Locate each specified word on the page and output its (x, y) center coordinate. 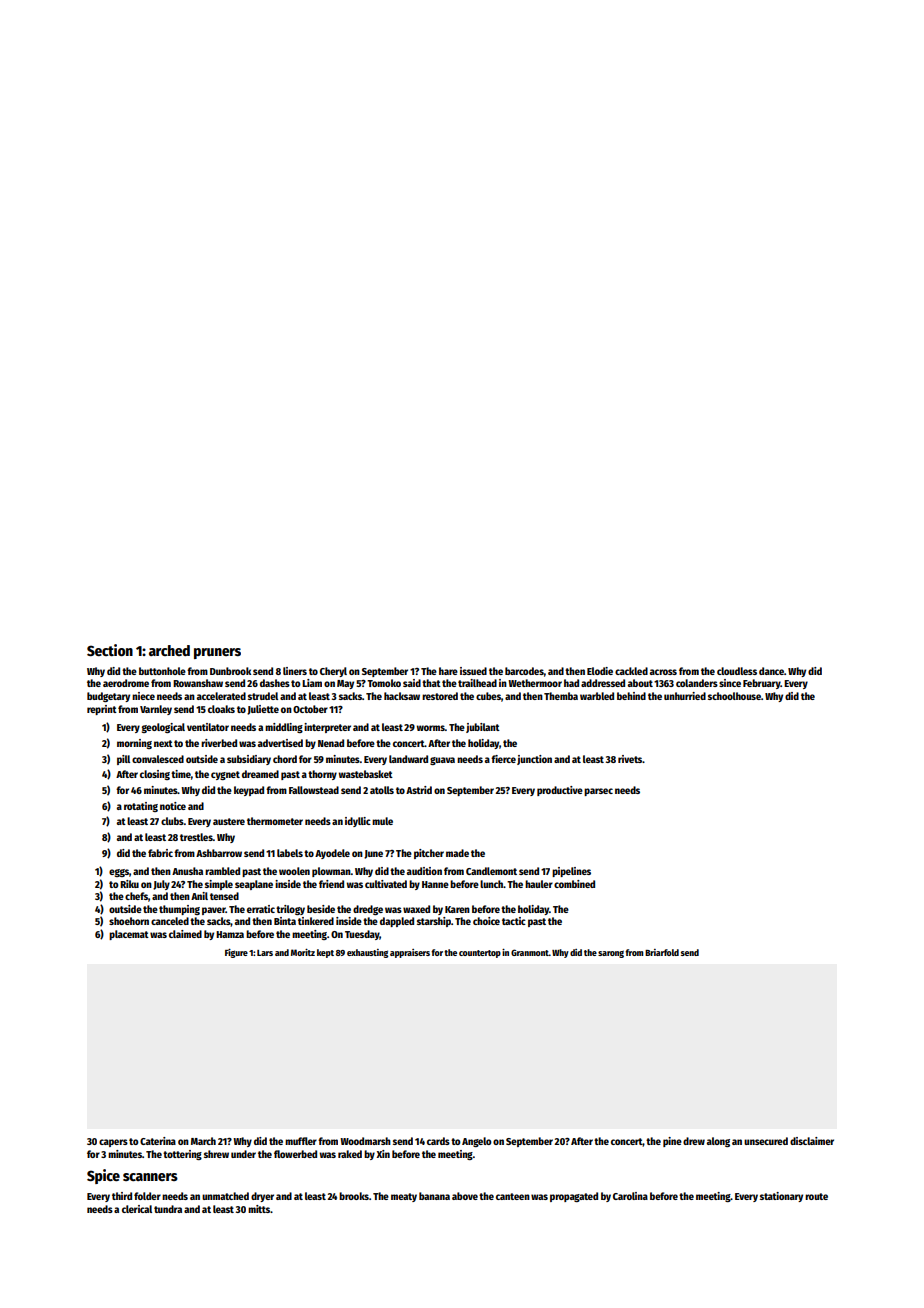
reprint (102, 710)
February (762, 684)
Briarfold (662, 952)
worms (430, 728)
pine (672, 1142)
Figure (236, 953)
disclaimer (812, 1141)
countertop (480, 954)
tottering (182, 1155)
